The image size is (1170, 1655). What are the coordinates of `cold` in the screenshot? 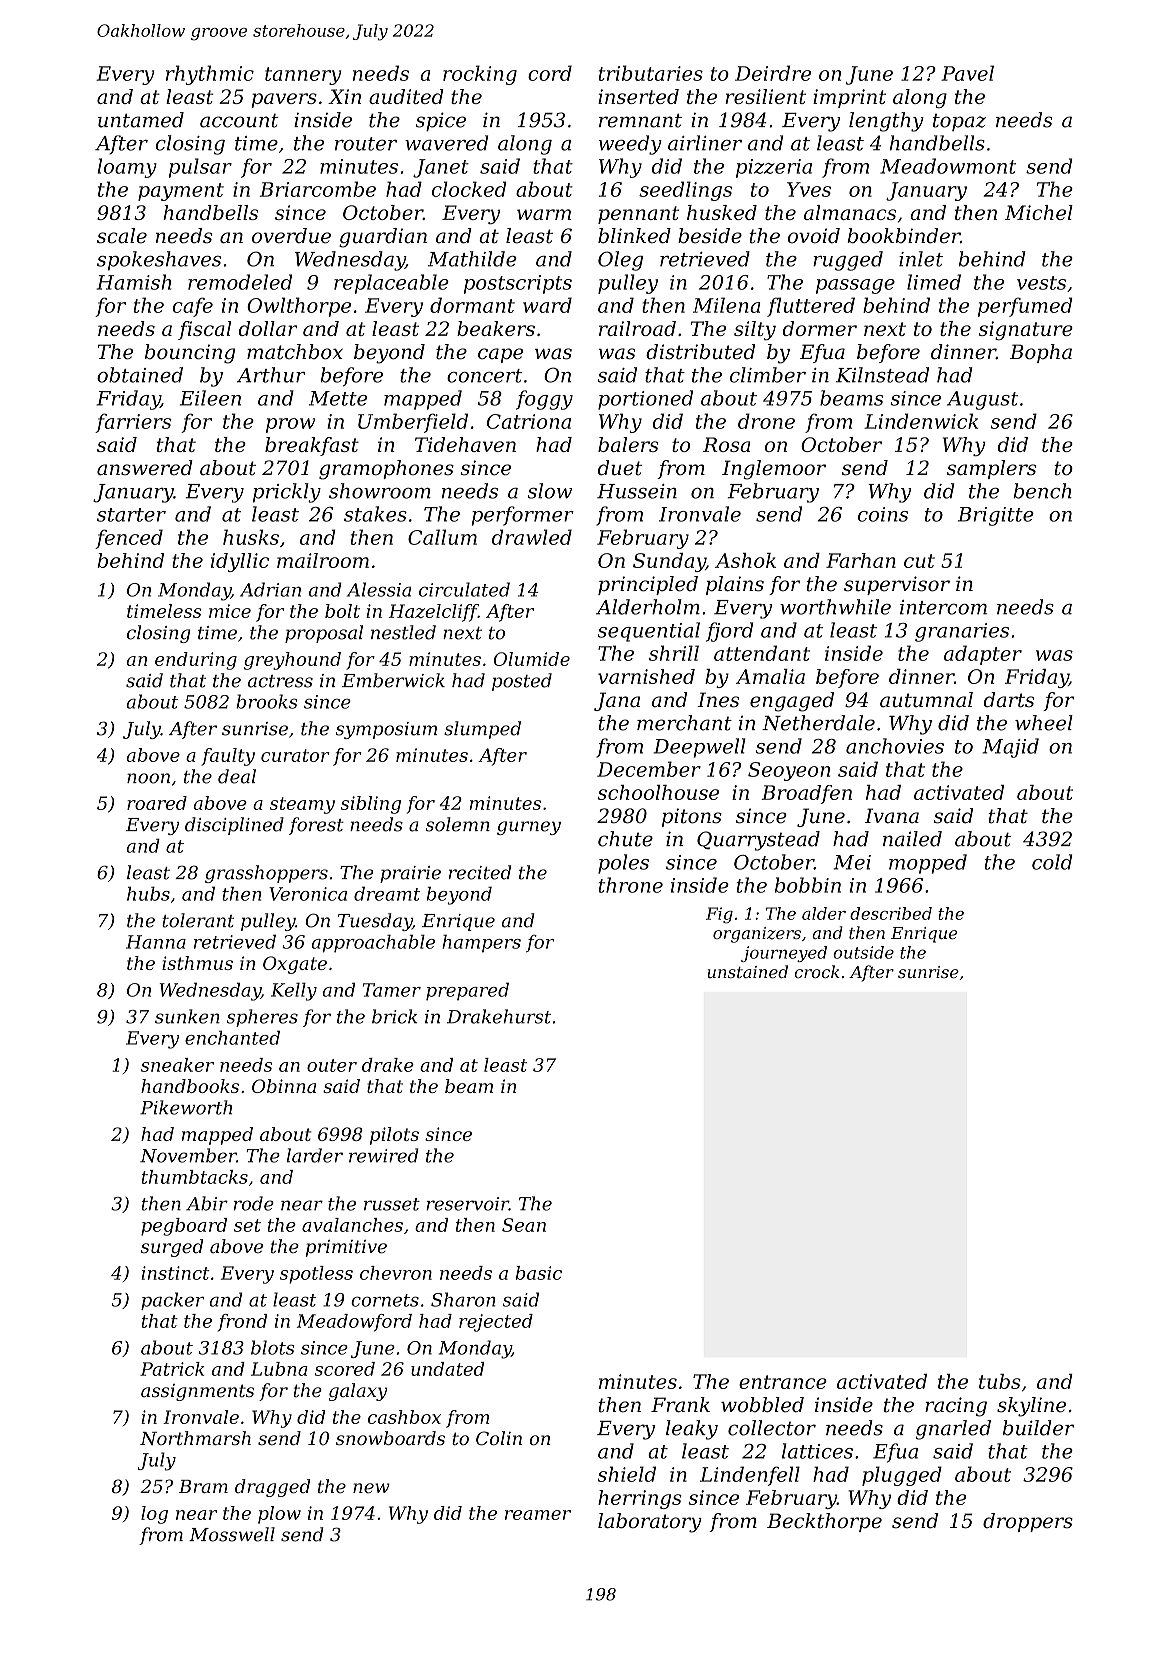 It's located at (1052, 862).
